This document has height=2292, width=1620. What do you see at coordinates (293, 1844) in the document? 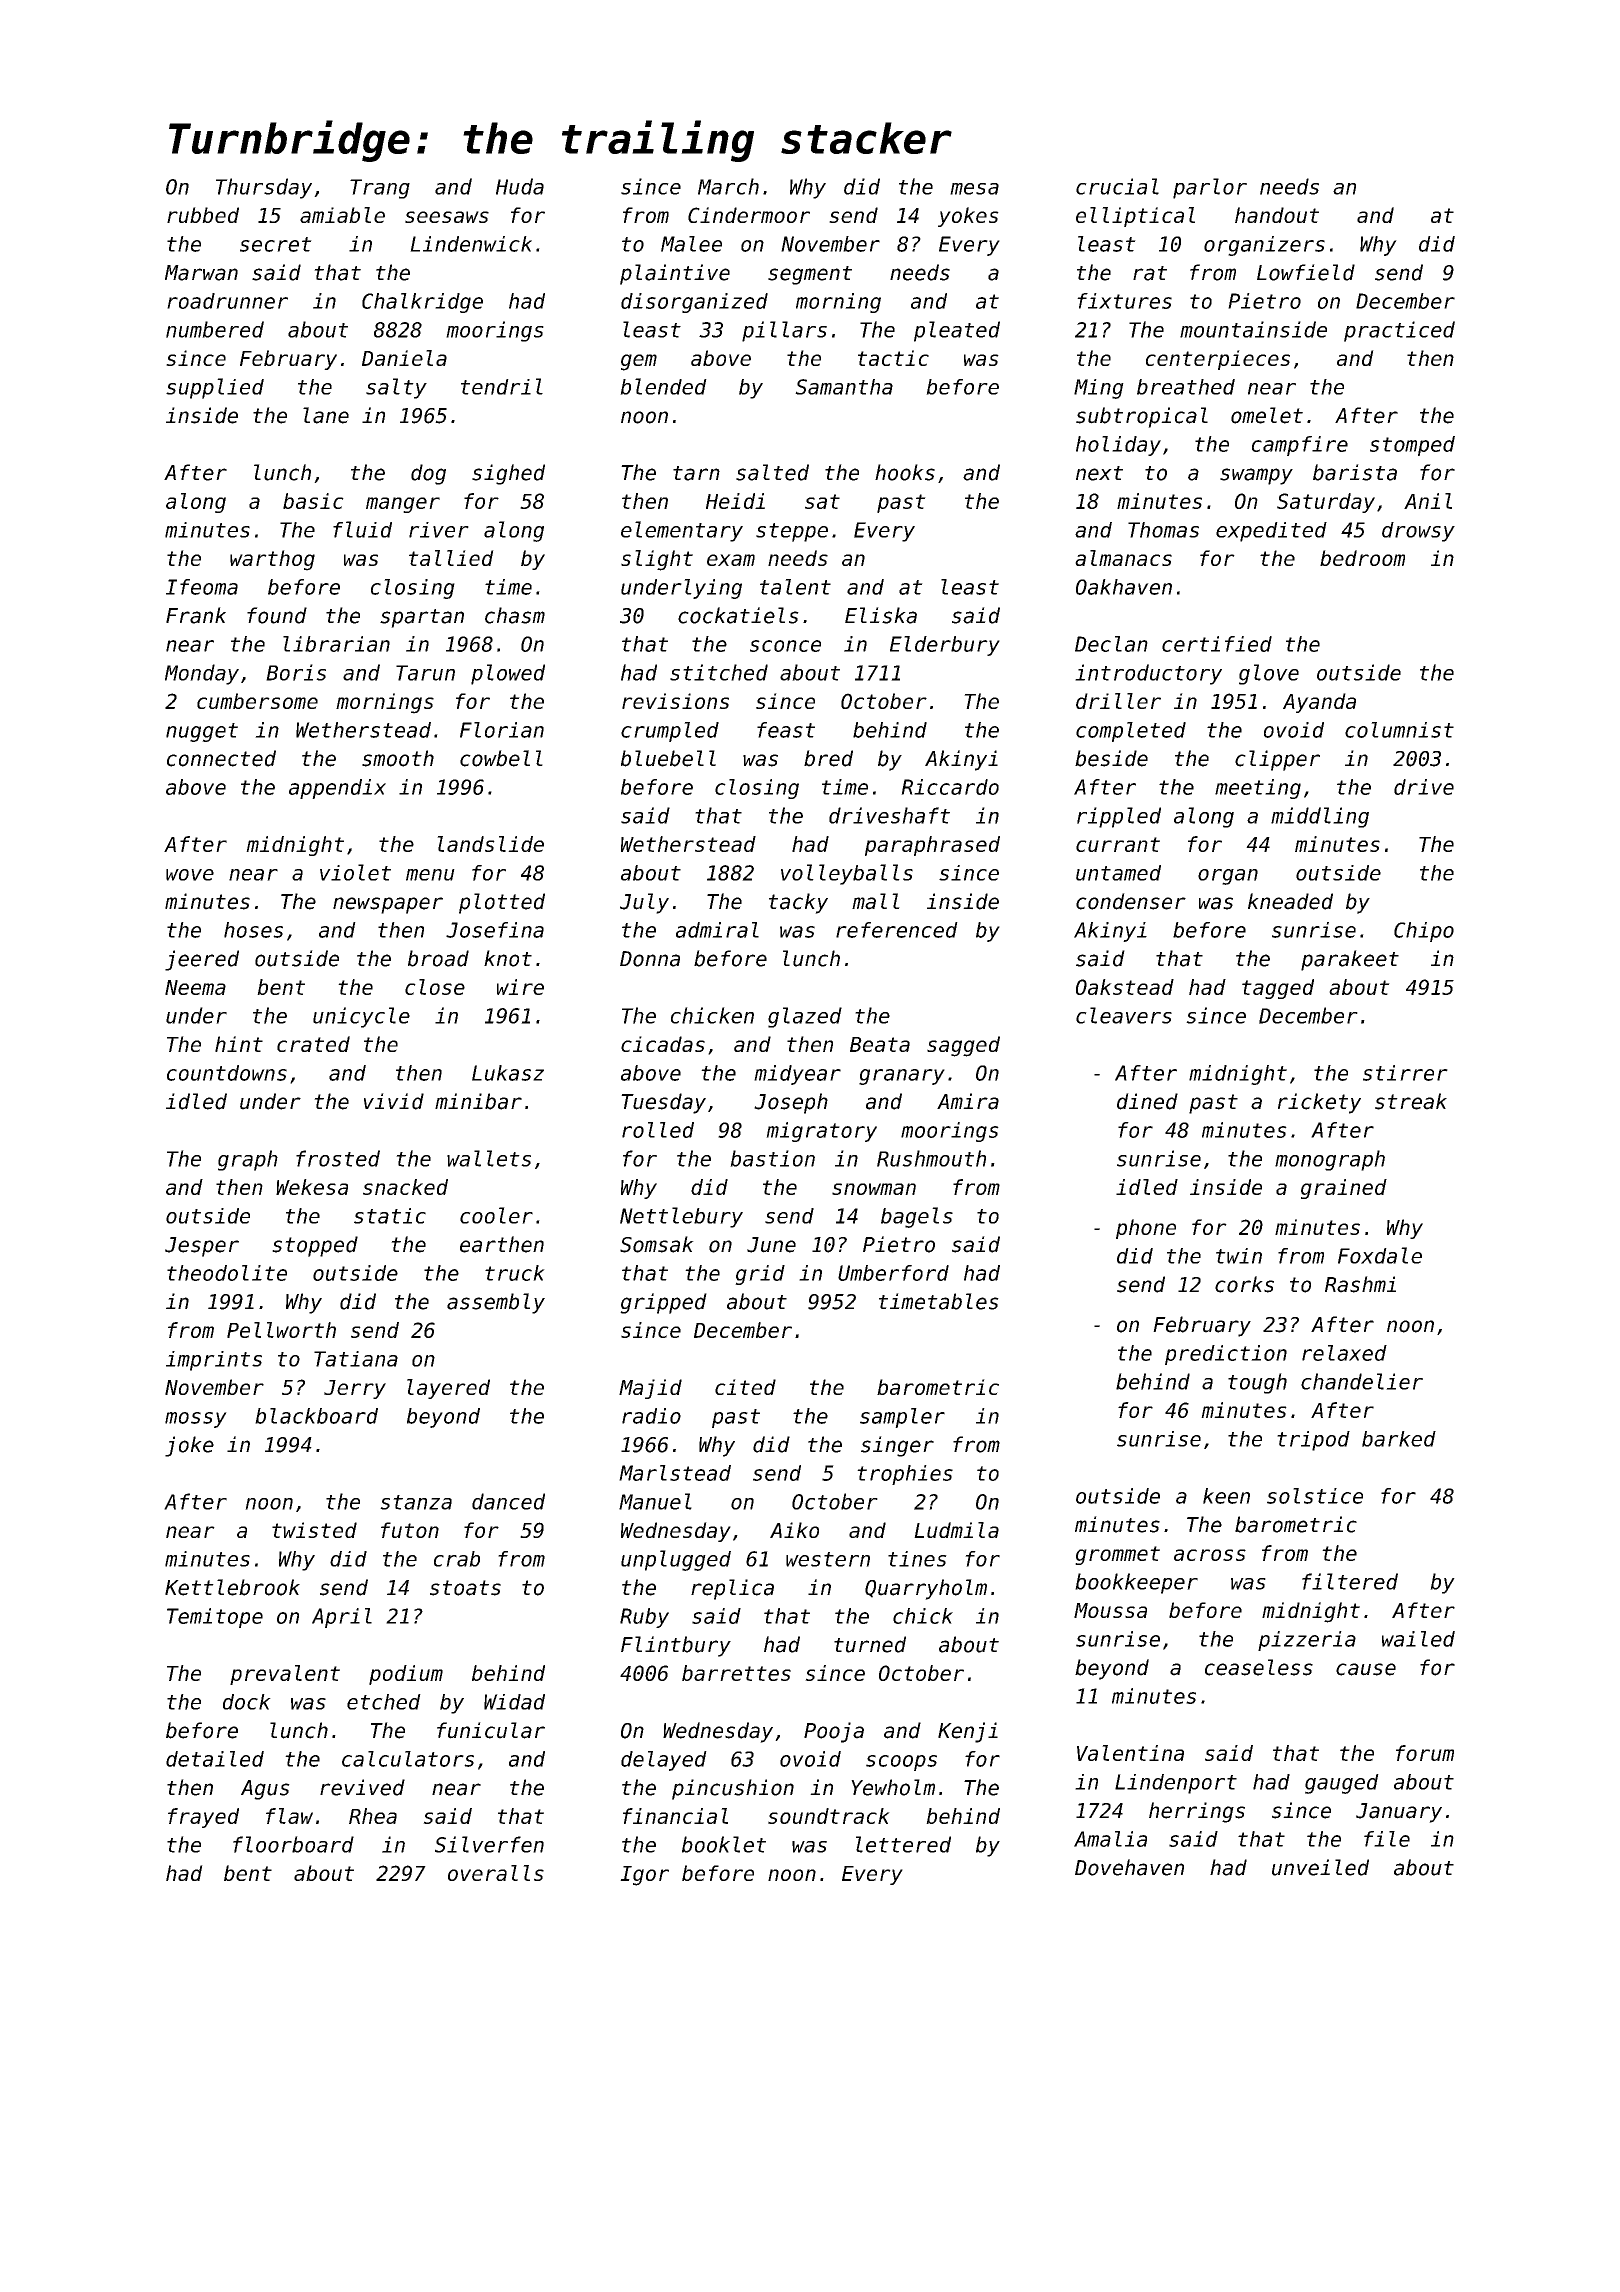
I see `floorboard` at bounding box center [293, 1844].
